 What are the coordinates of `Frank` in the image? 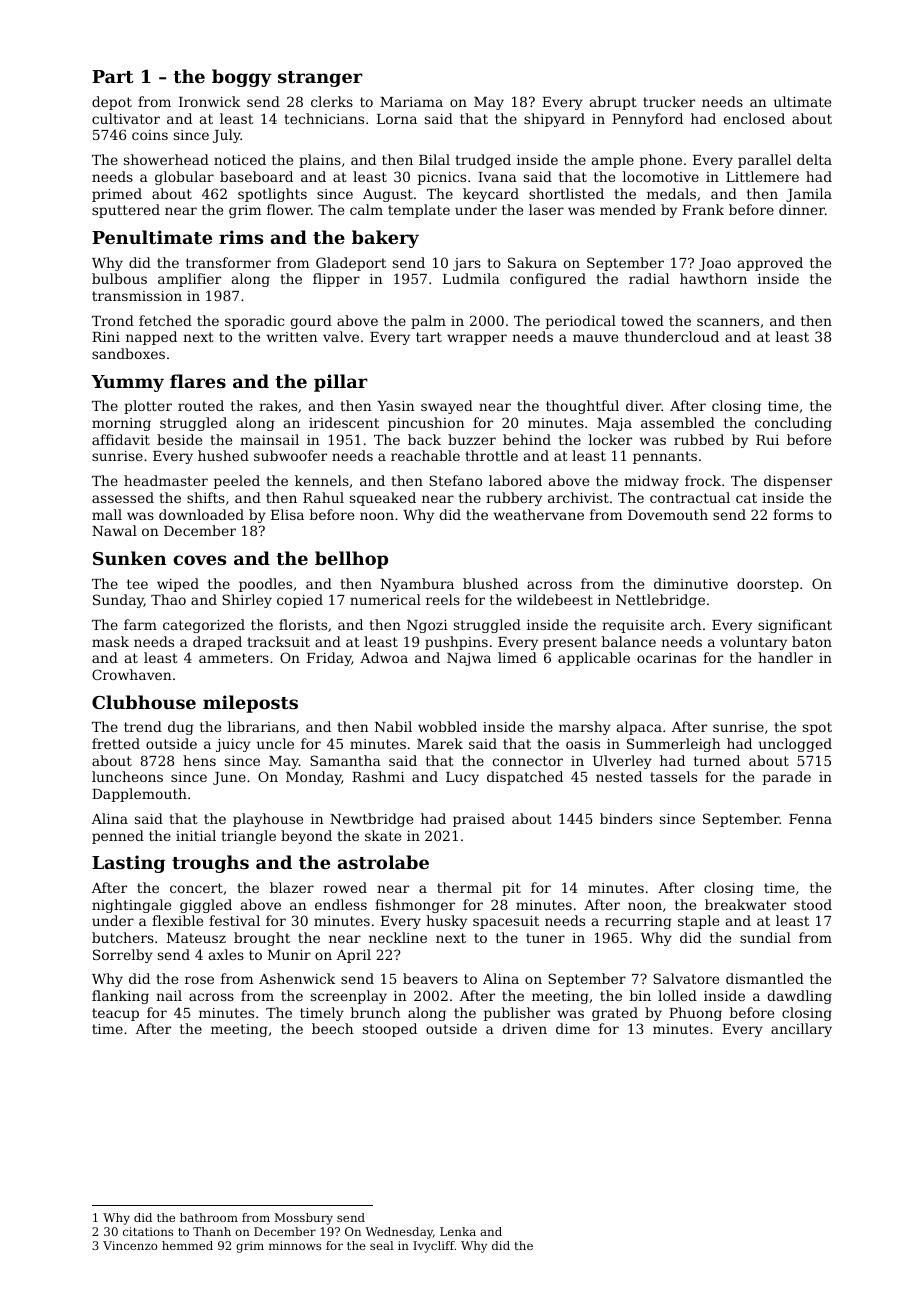 It's located at (703, 209).
